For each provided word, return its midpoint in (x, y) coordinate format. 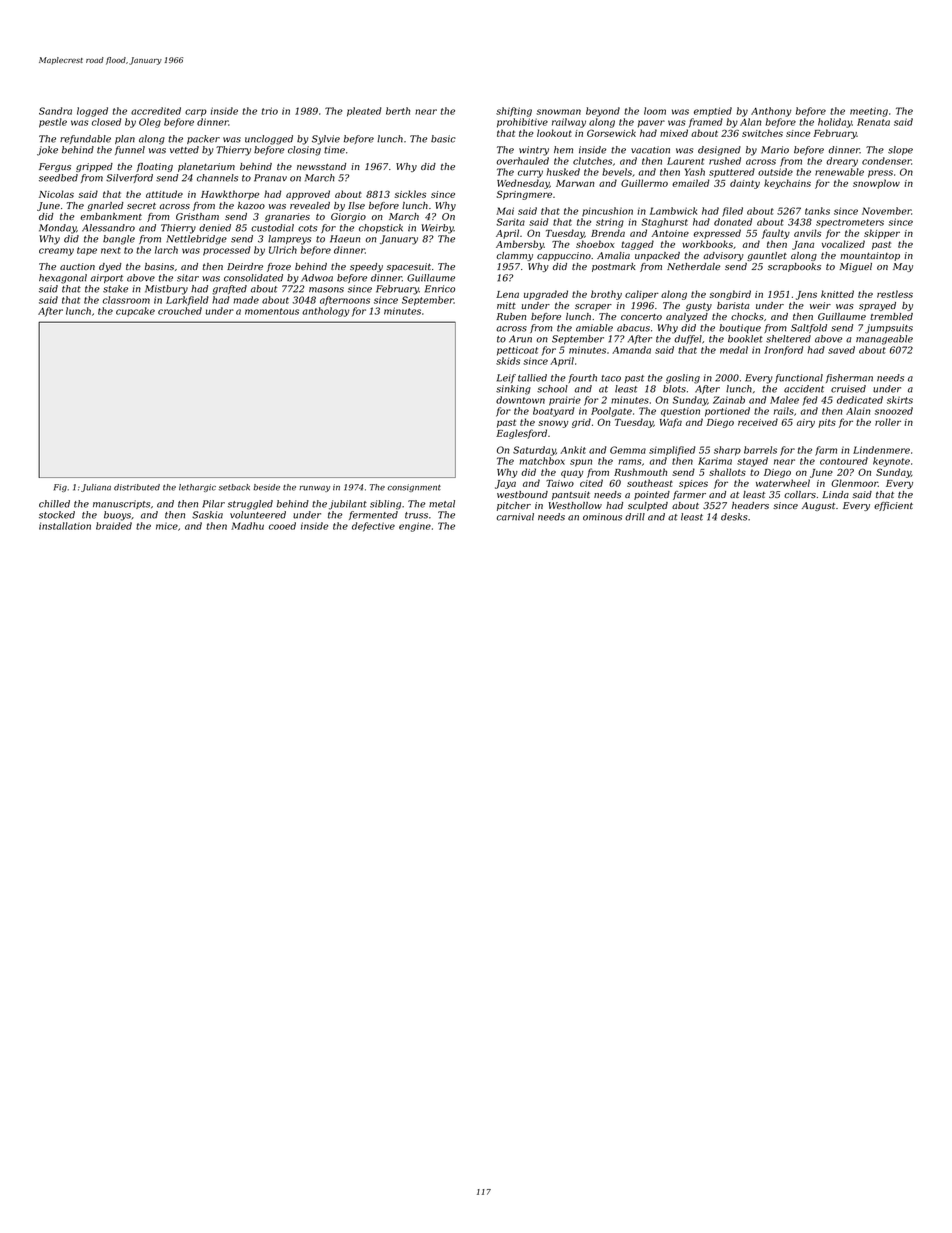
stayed (752, 462)
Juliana (96, 488)
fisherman (849, 378)
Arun (520, 339)
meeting (869, 112)
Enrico (440, 289)
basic (443, 139)
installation (65, 526)
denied (215, 228)
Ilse (356, 205)
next (111, 250)
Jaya (505, 484)
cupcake (135, 311)
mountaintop (870, 256)
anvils (807, 233)
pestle (53, 123)
